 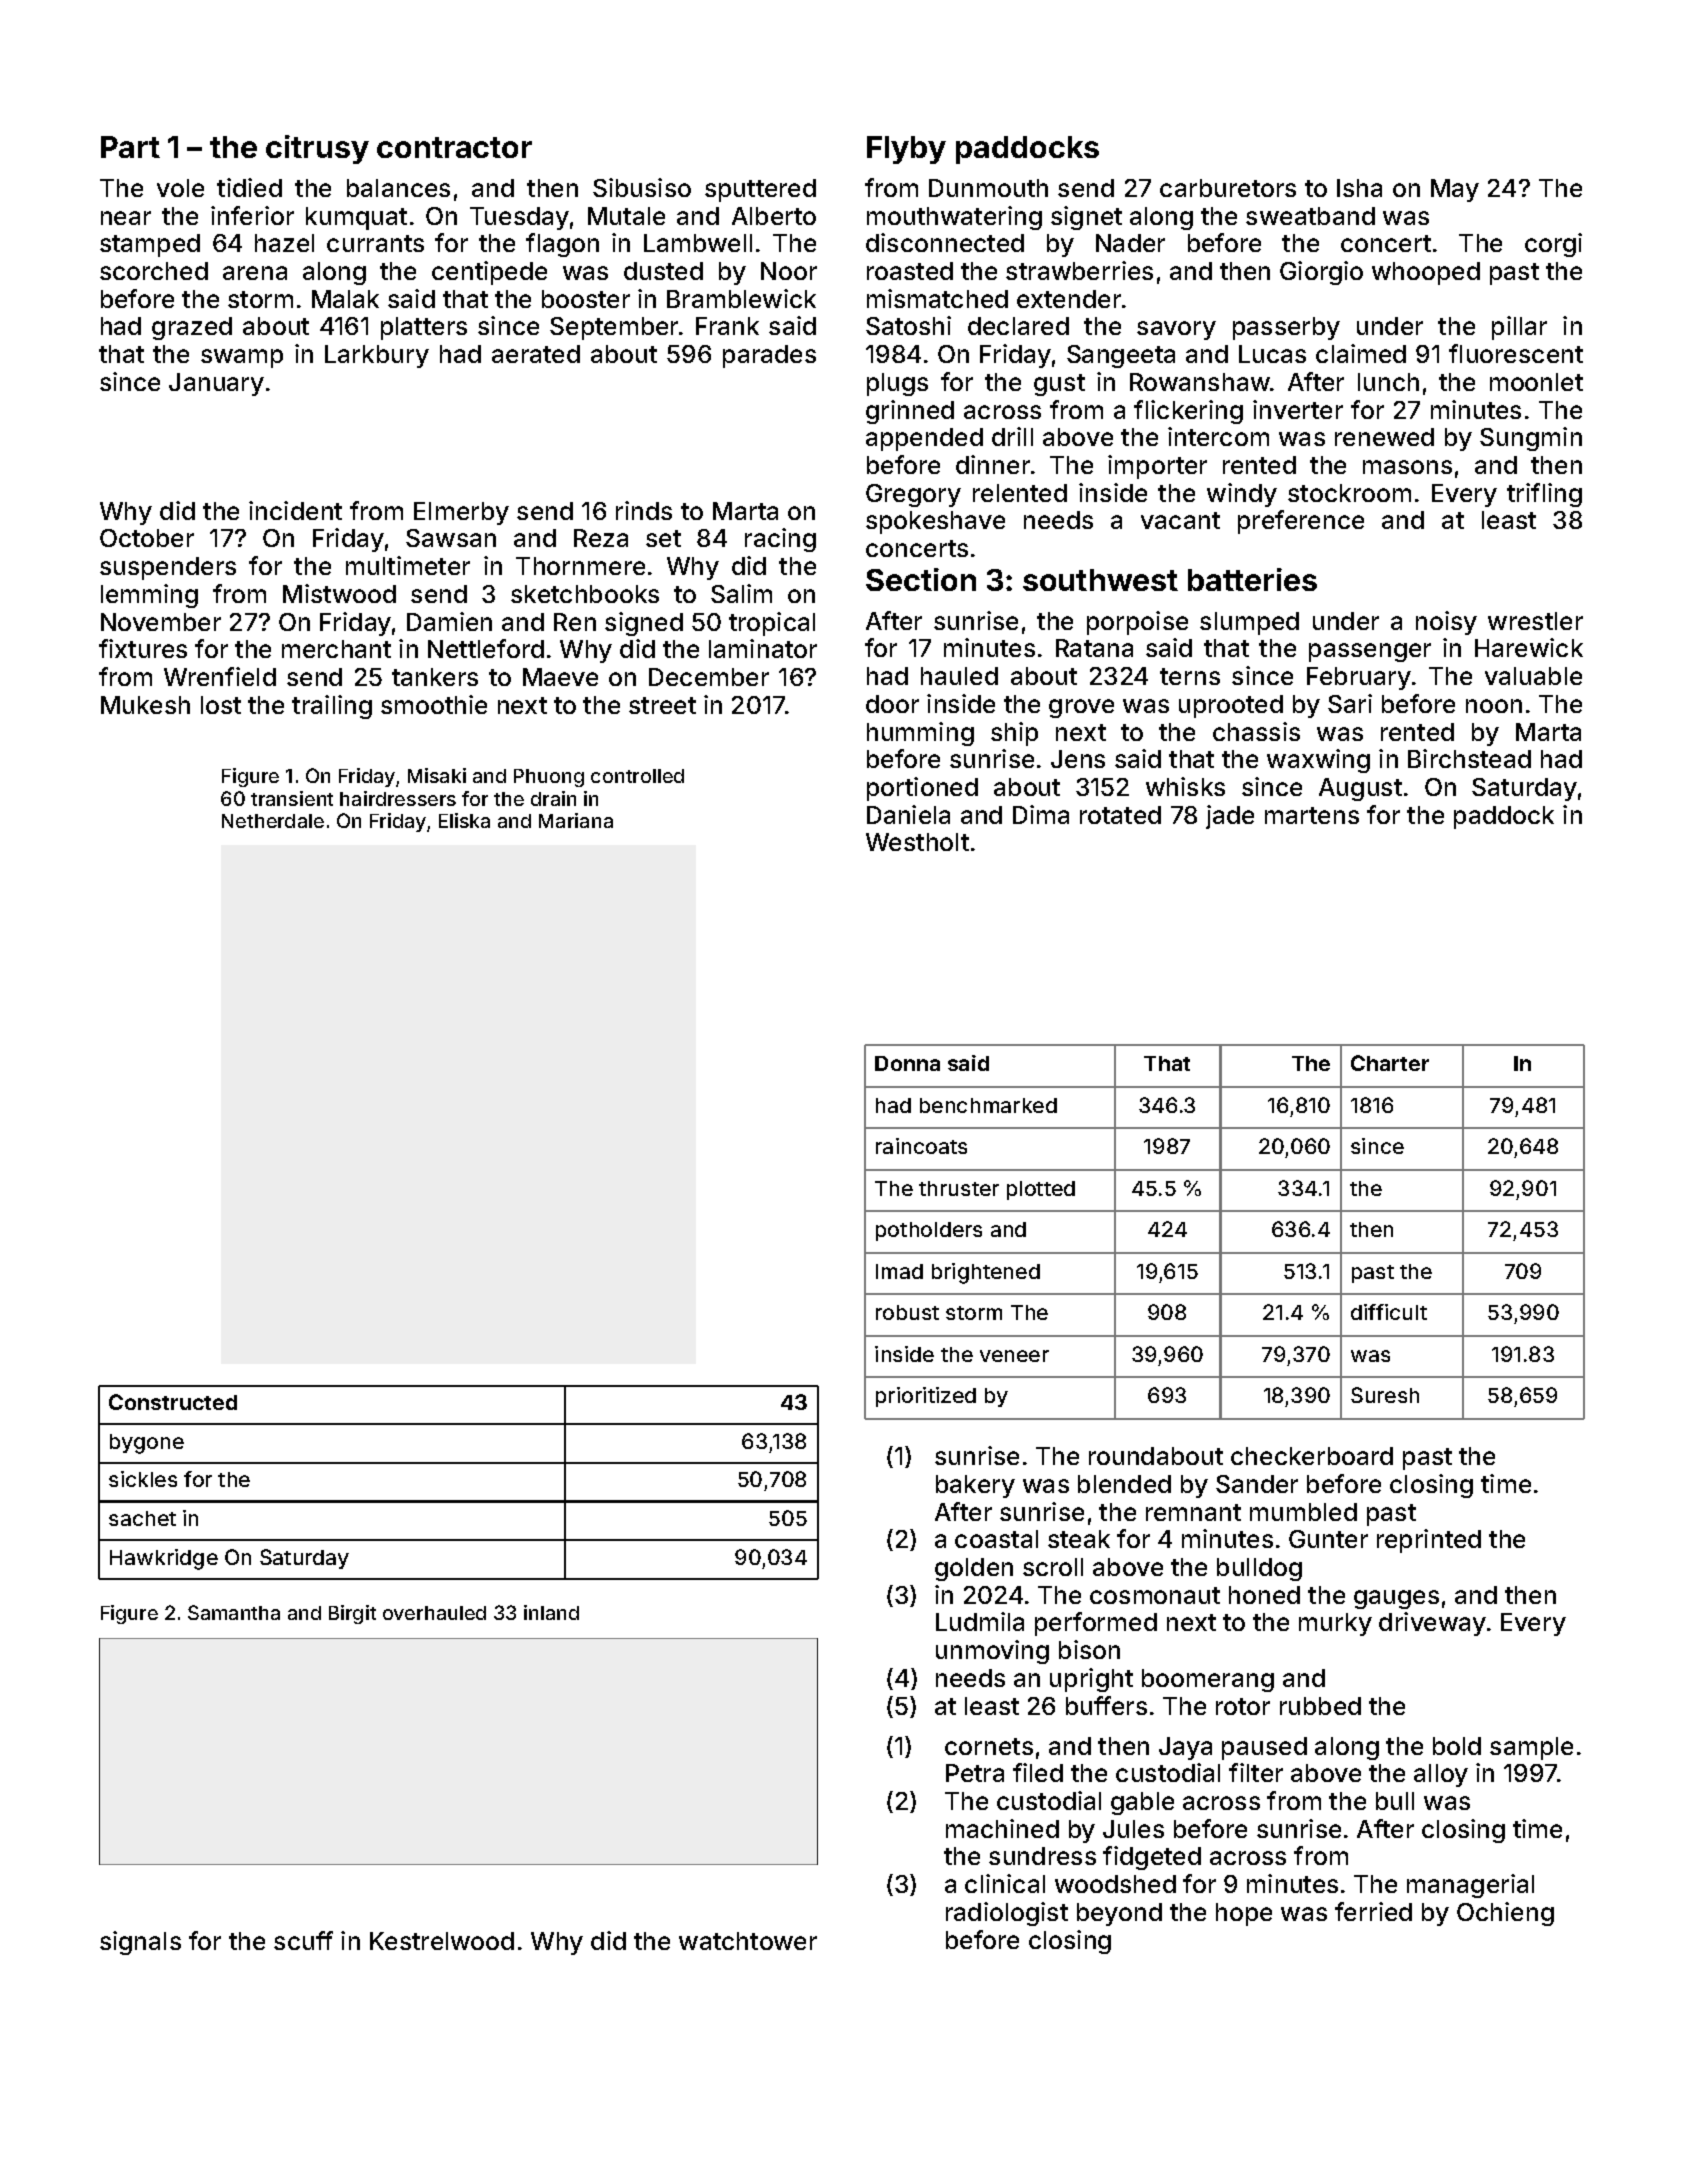 I want to click on watchtower, so click(x=748, y=1941).
